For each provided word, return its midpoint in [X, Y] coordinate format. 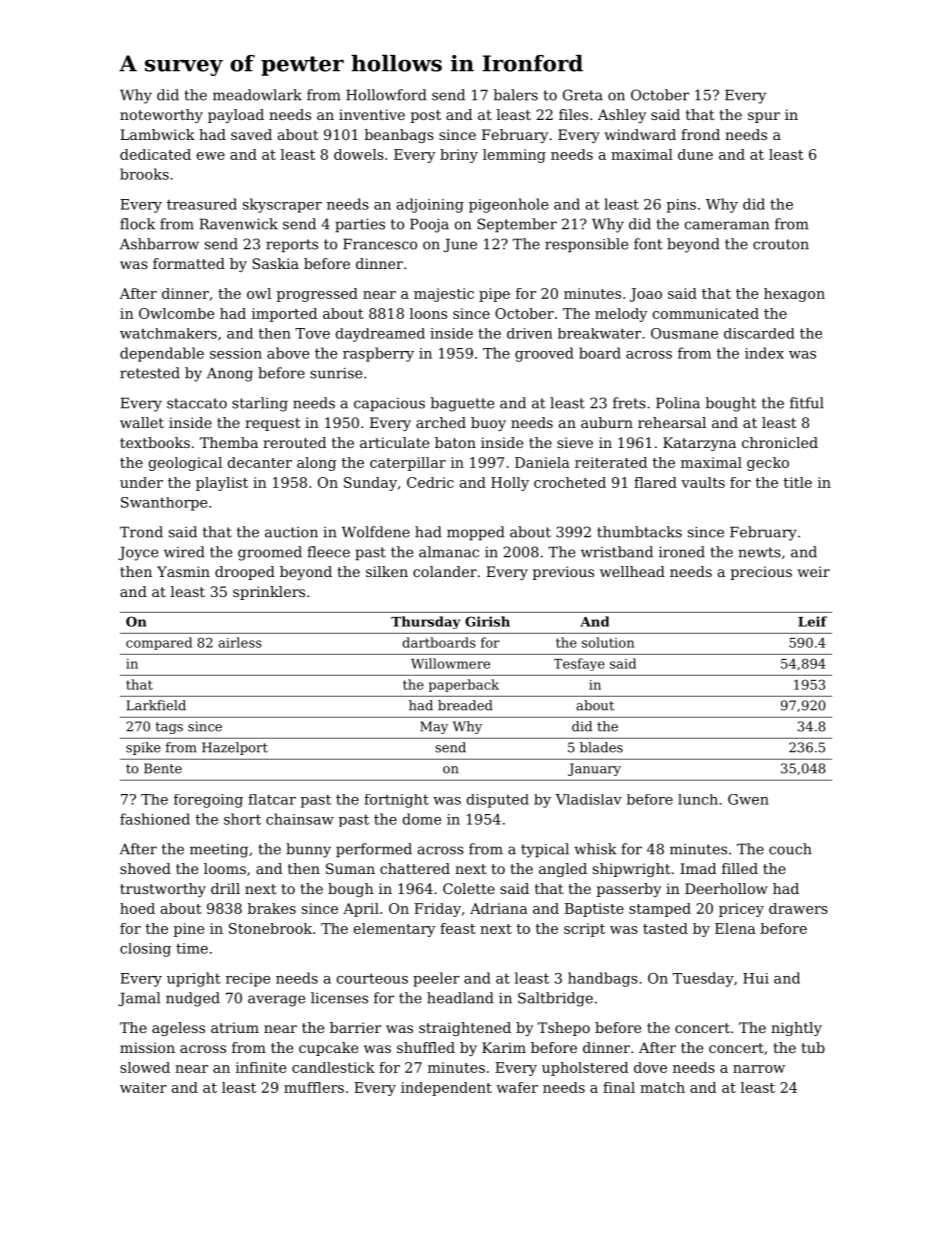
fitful [807, 403]
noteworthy [161, 116]
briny [459, 156]
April [361, 910]
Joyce [138, 553]
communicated [706, 313]
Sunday [370, 484]
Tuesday [703, 979]
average [276, 1001]
